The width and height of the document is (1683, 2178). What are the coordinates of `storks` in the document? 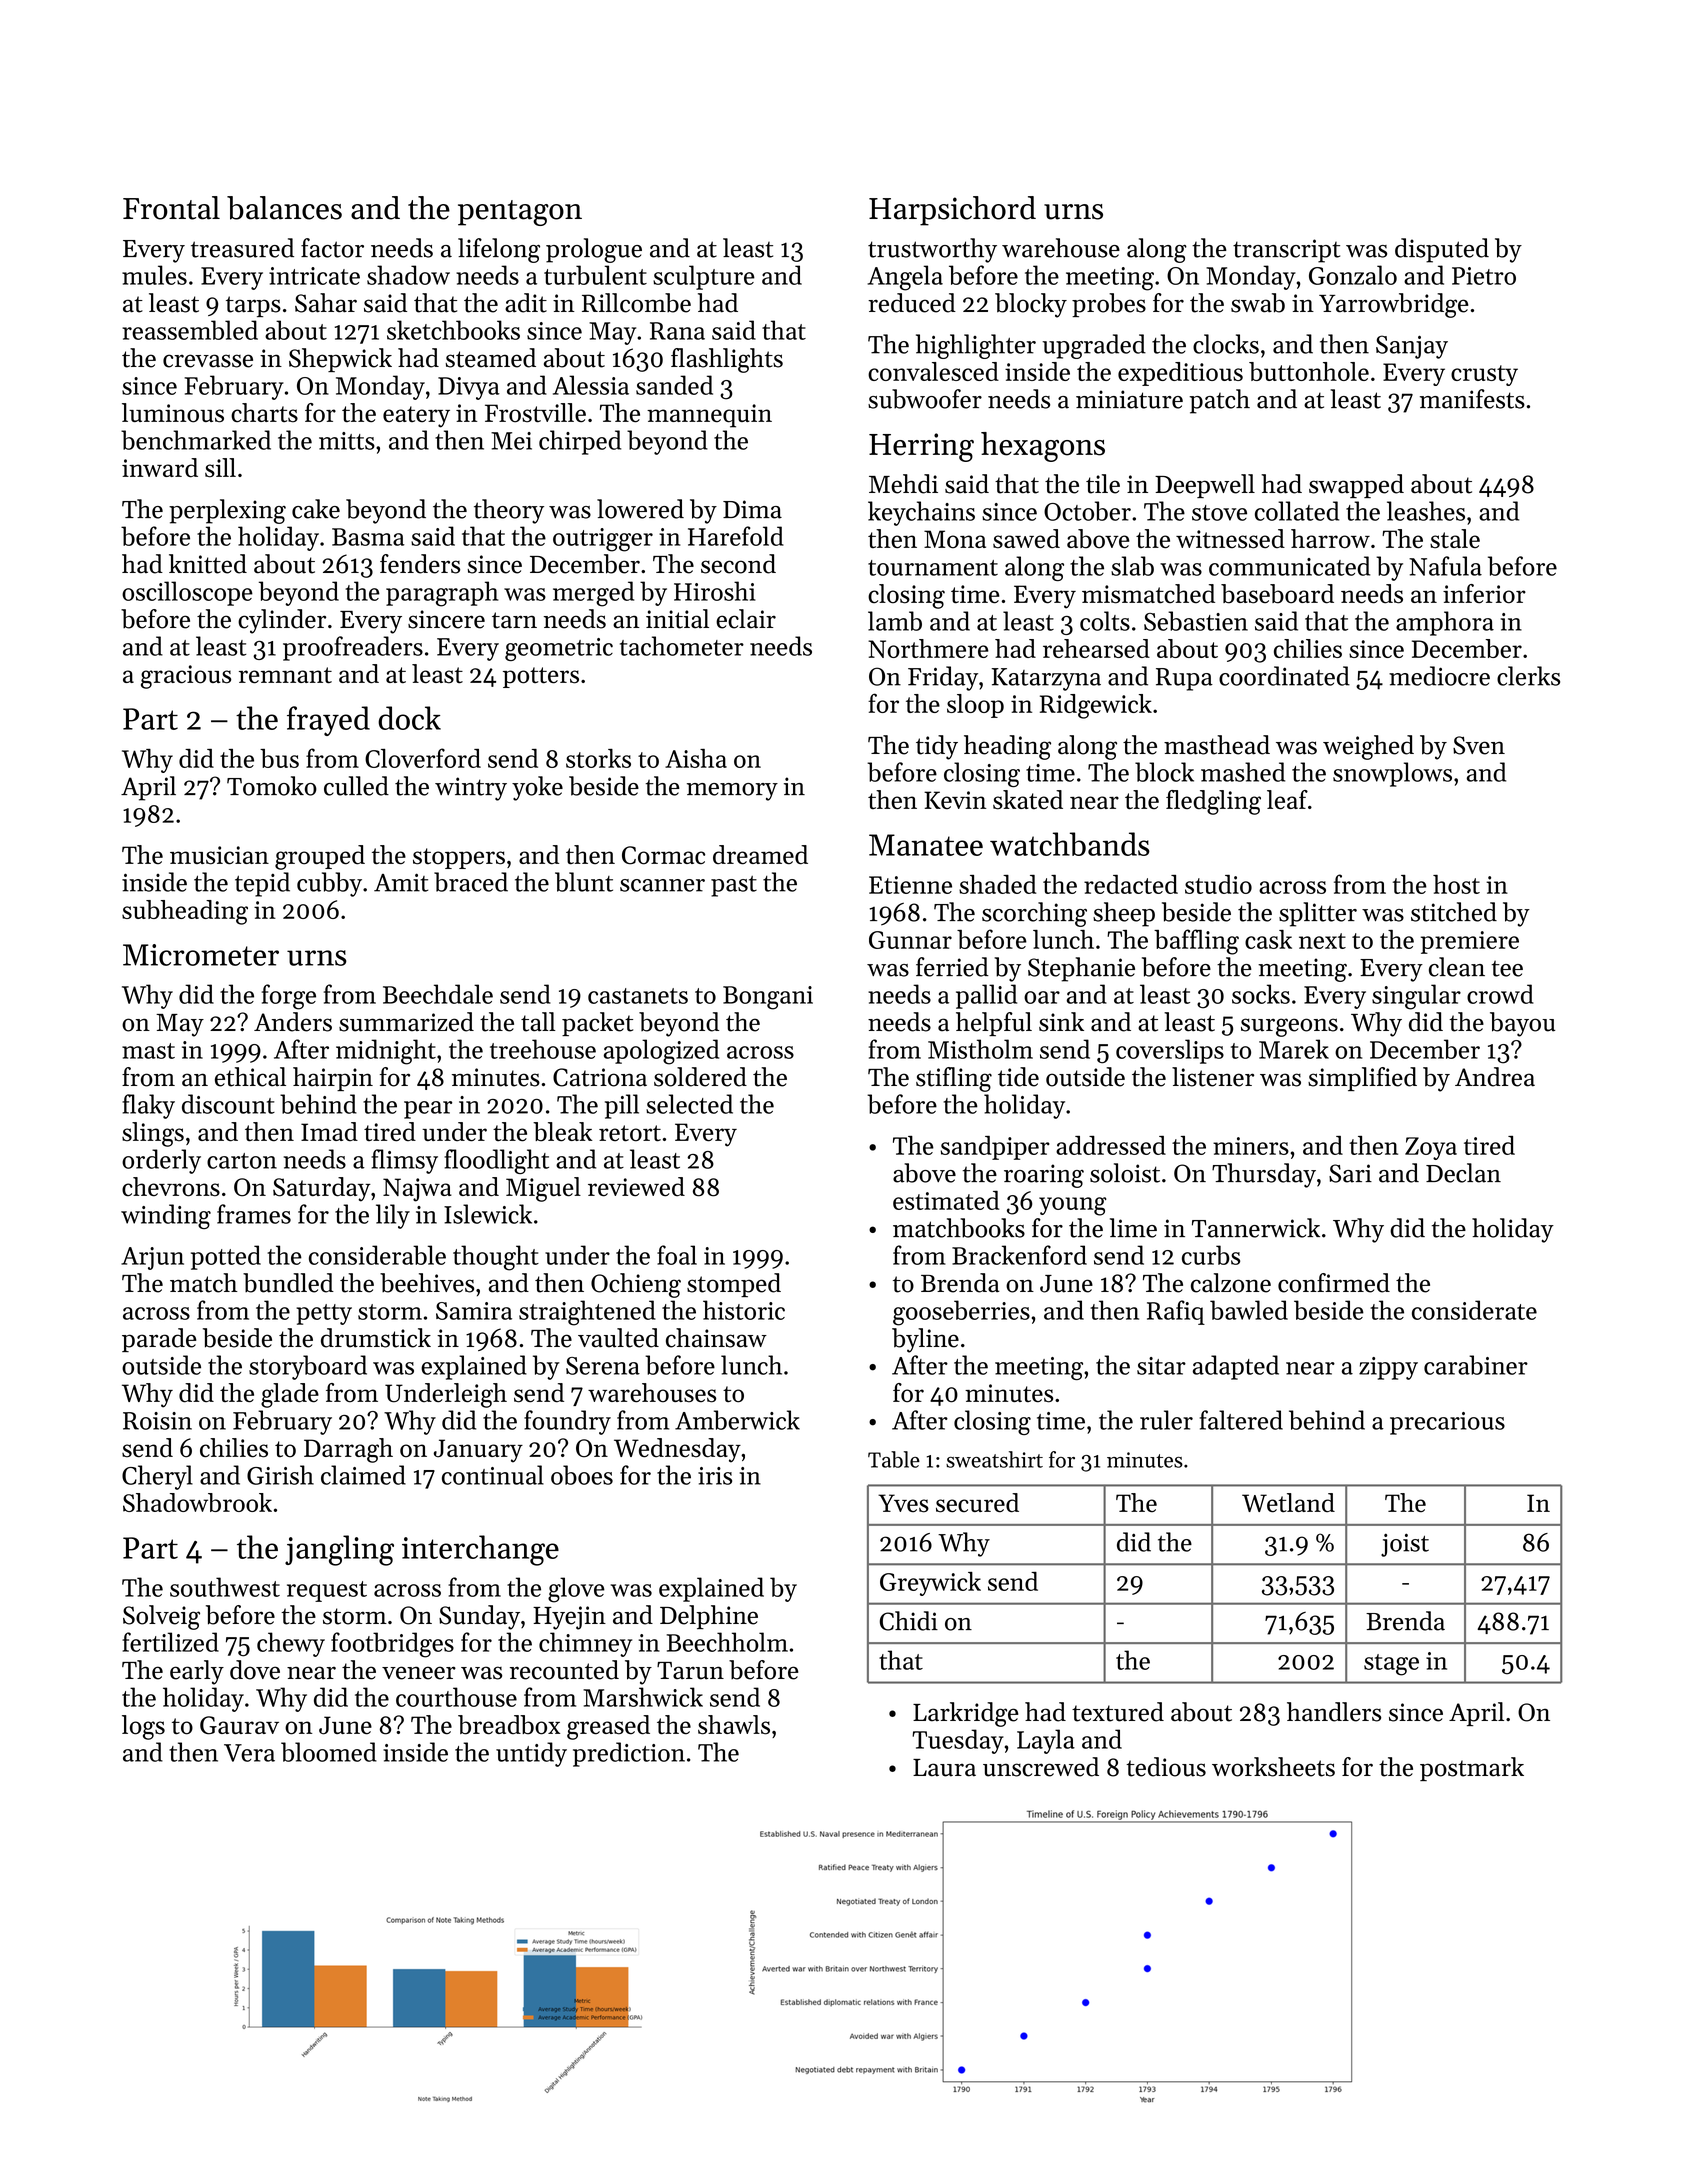 It's located at (598, 758).
